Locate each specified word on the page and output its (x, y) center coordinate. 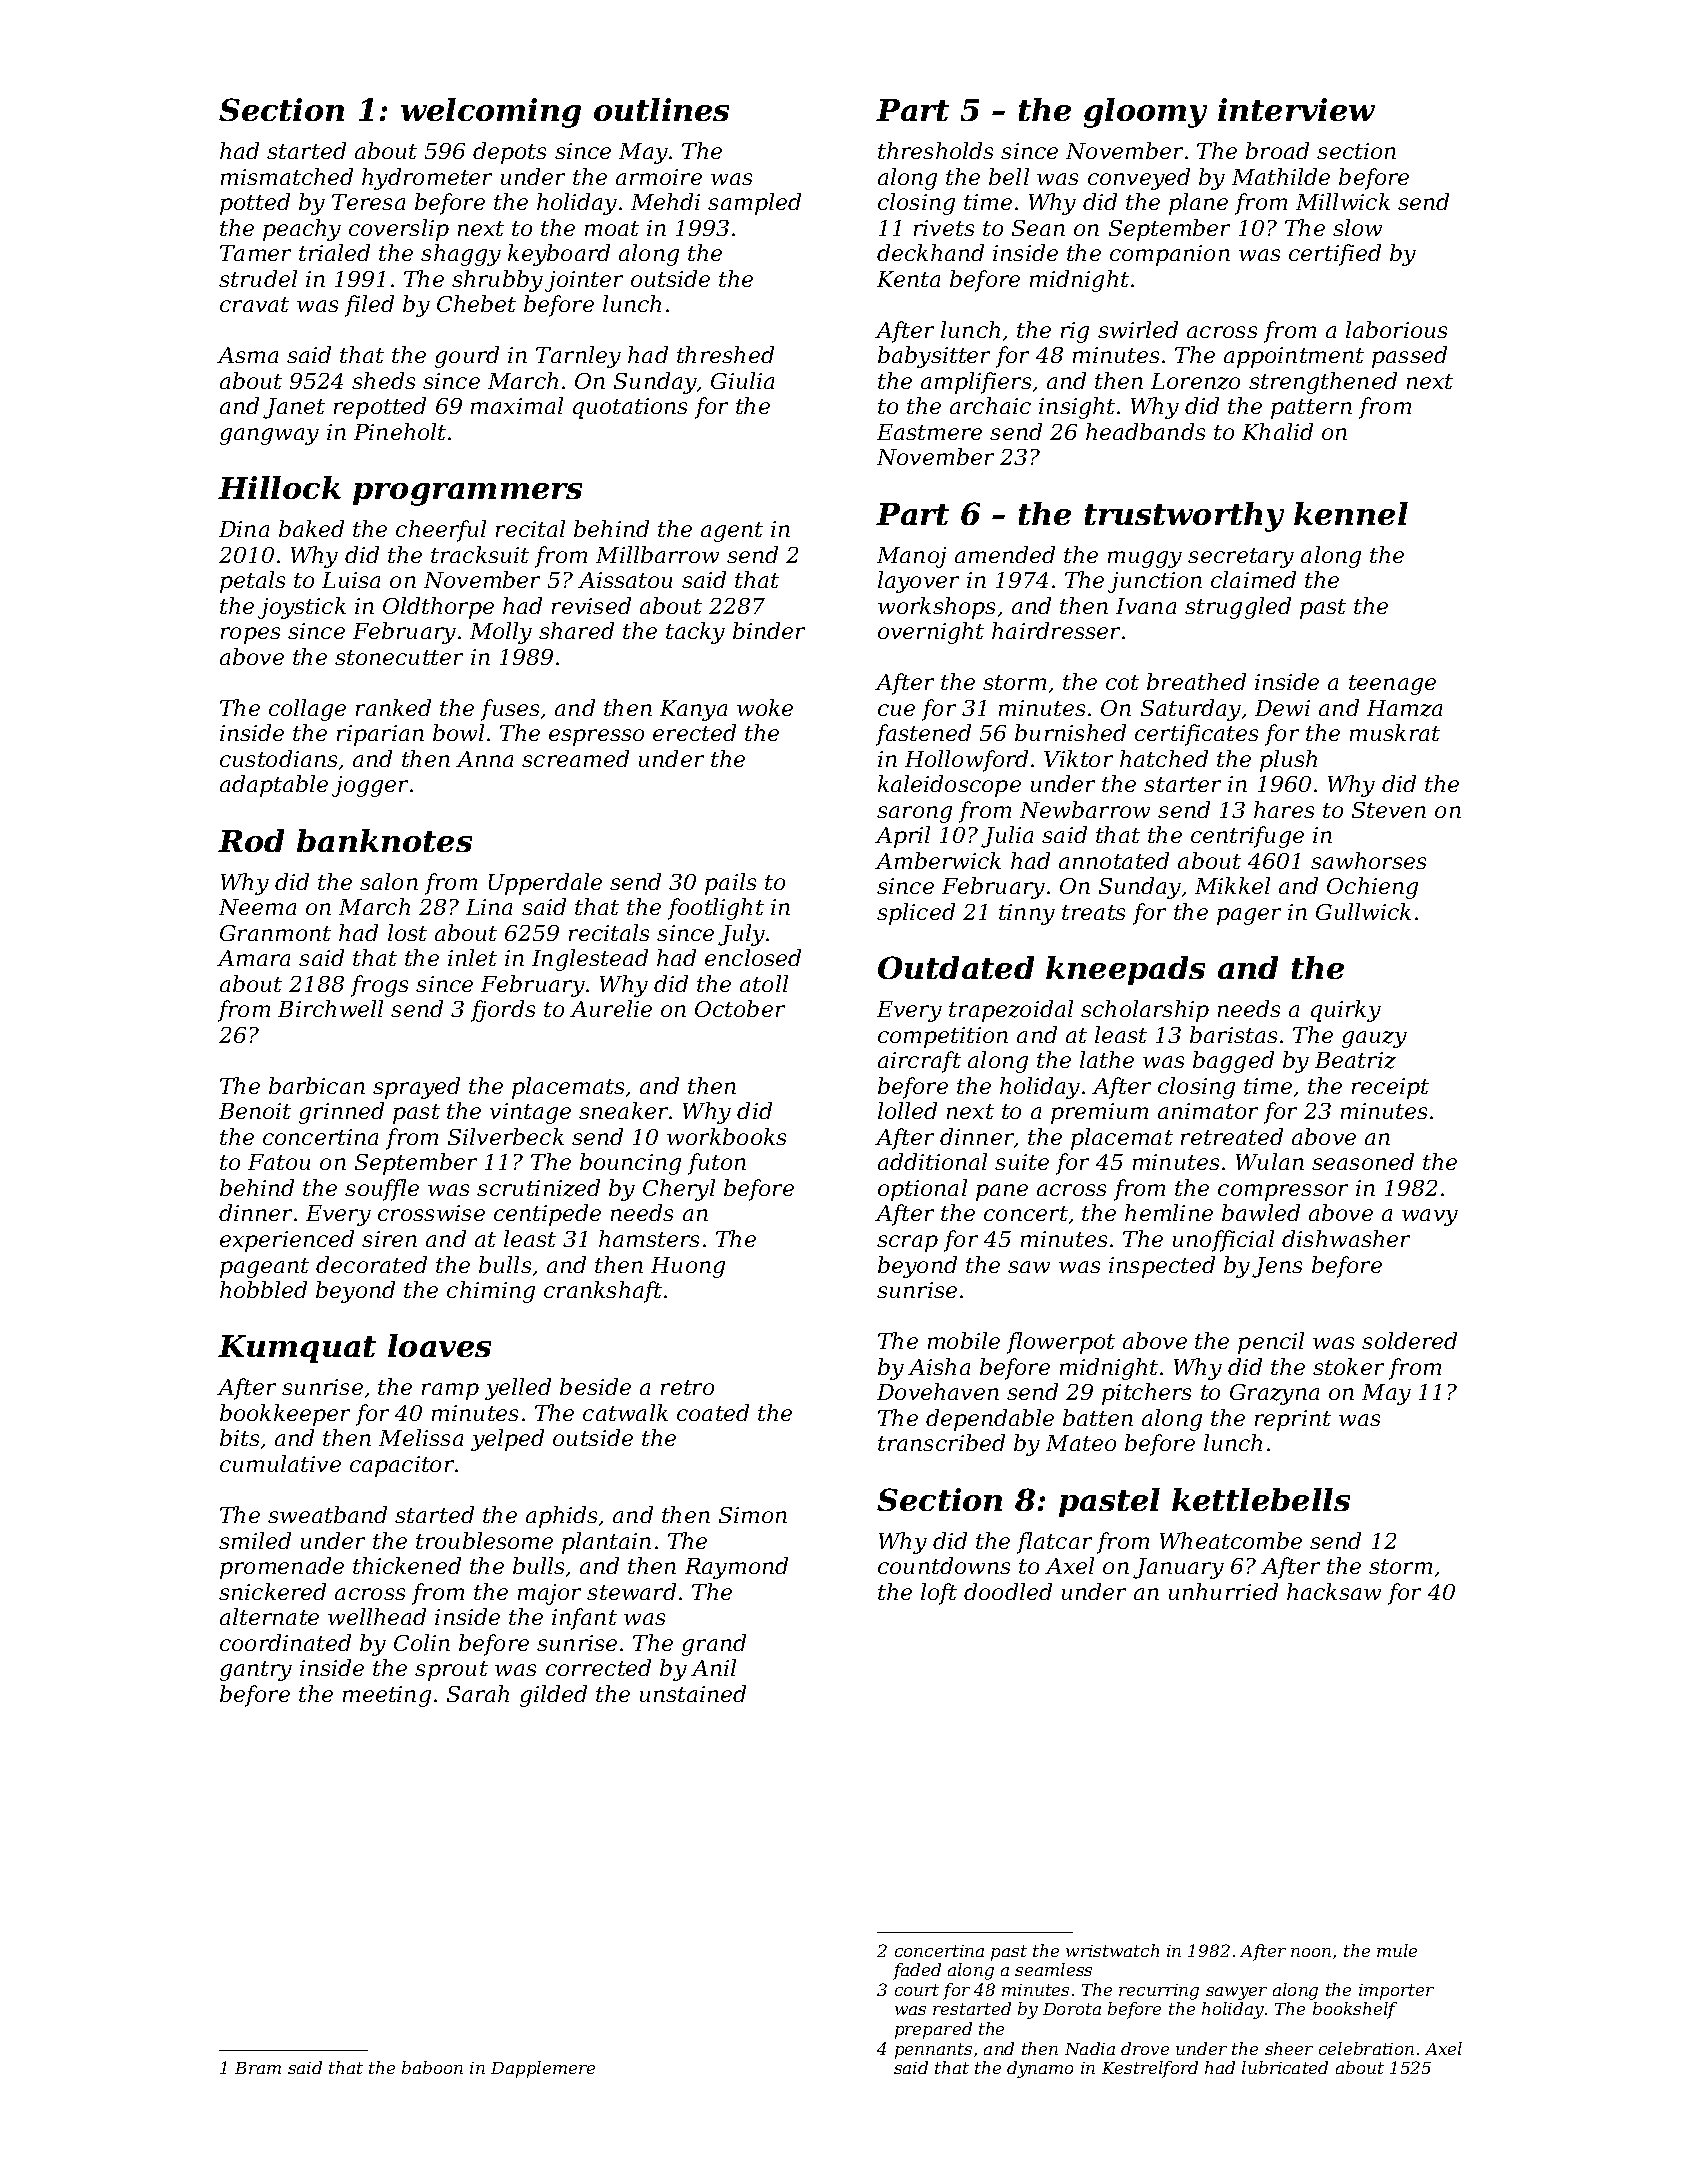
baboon (432, 2067)
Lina (489, 907)
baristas (1233, 1034)
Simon (753, 1515)
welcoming (491, 113)
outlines (661, 109)
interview (1296, 109)
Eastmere (929, 432)
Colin (422, 1642)
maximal (517, 405)
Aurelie (611, 1008)
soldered (1409, 1340)
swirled (1138, 329)
